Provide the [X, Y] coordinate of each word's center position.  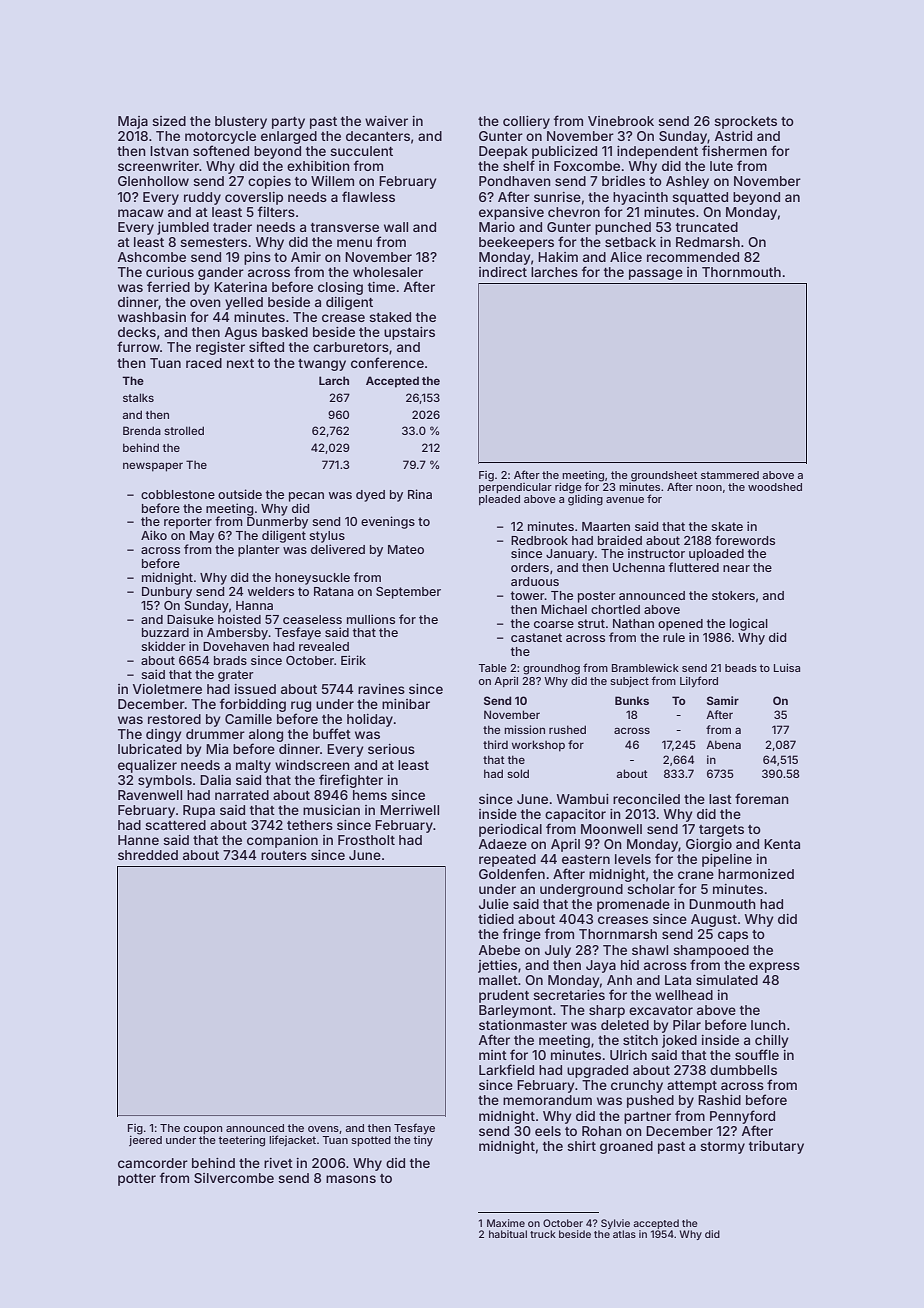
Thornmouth [741, 272]
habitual [508, 1234]
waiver [386, 121]
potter [137, 1180]
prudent [504, 996]
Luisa [787, 668]
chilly [771, 1041]
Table [492, 668]
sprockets [745, 122]
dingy [163, 735]
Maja [133, 122]
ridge [568, 488]
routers [284, 855]
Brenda [142, 430]
